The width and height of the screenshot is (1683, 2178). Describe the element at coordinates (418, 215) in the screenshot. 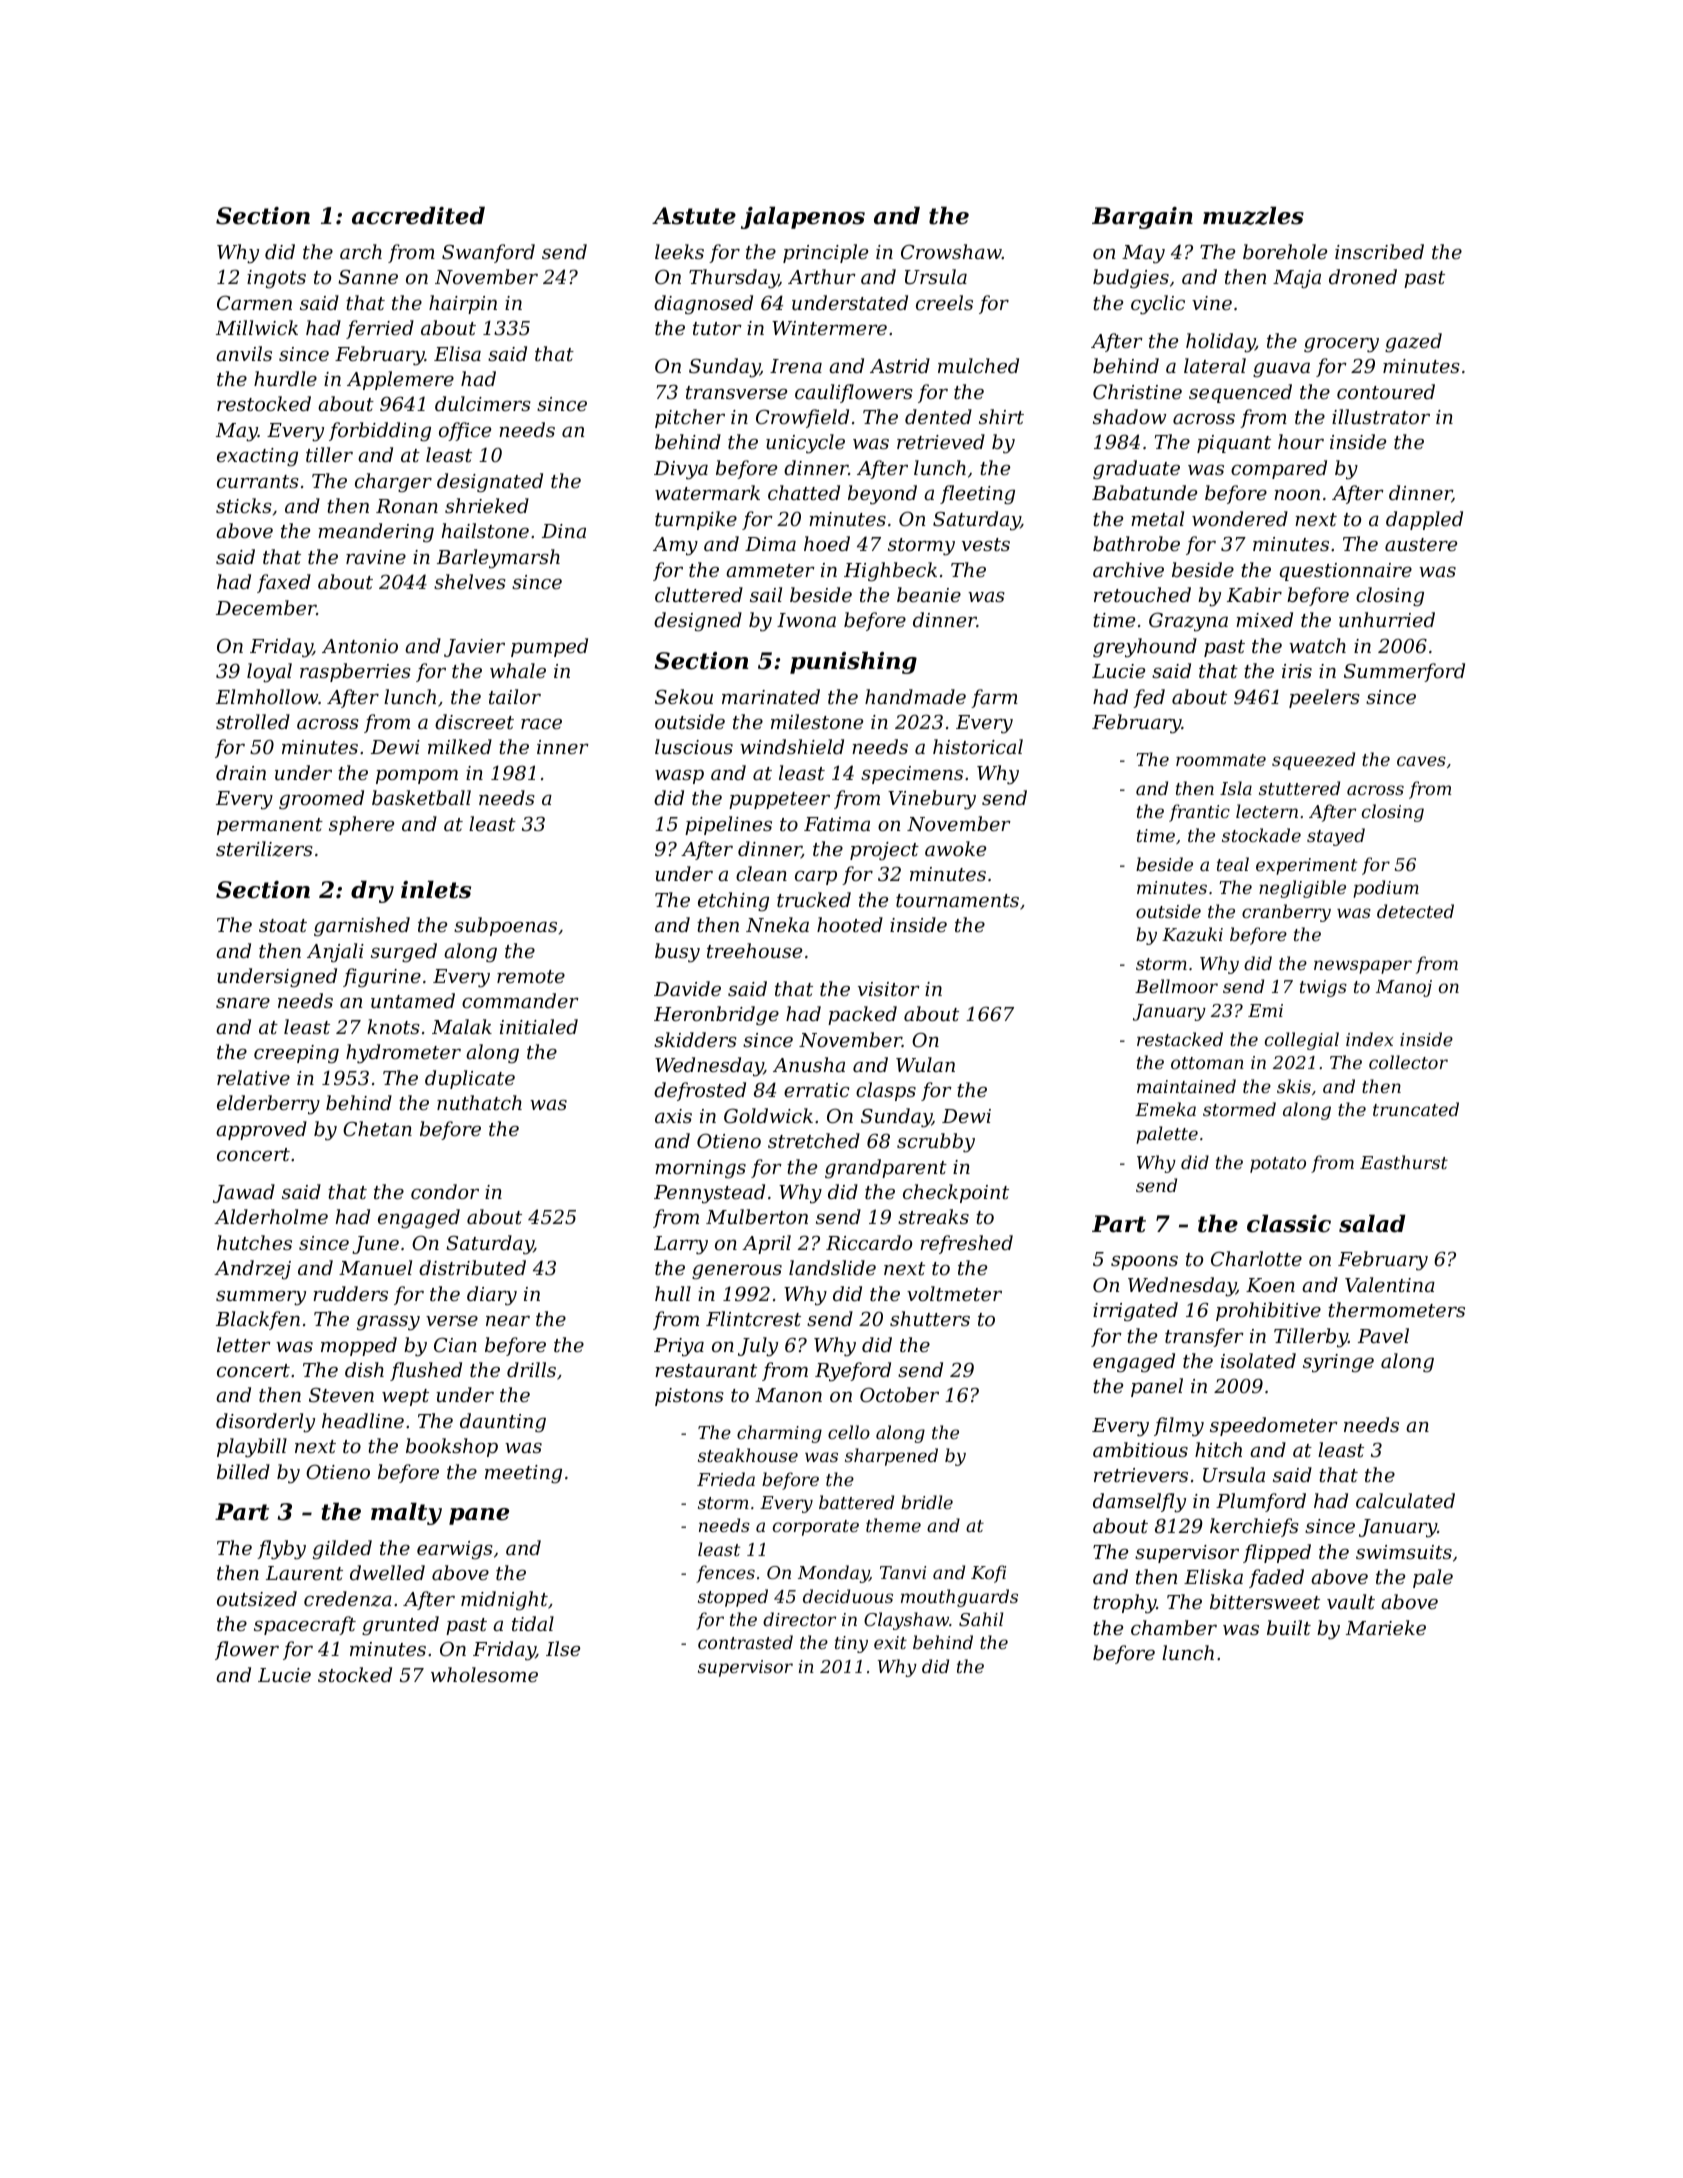

I see `accredited` at that location.
